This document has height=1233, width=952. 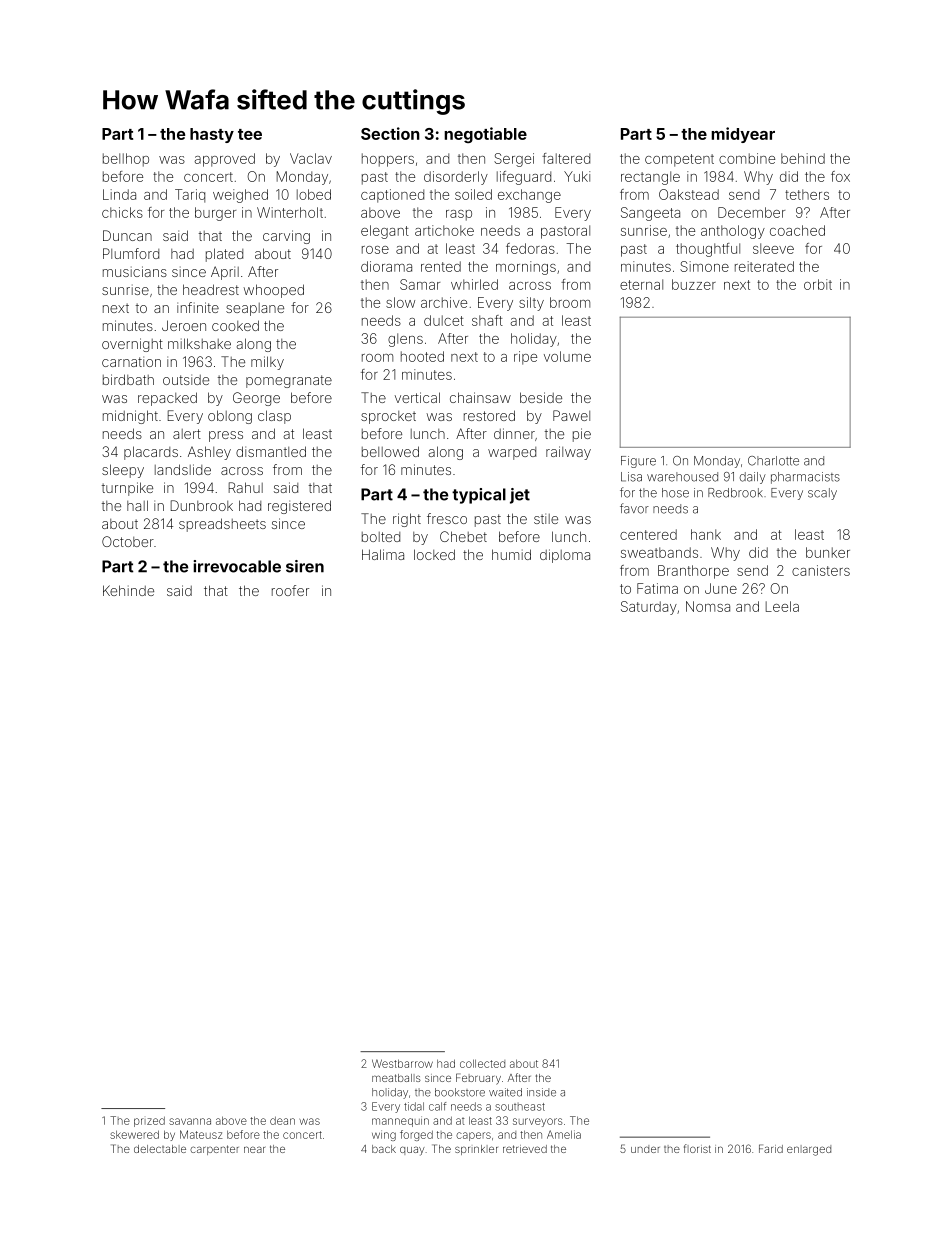 I want to click on Leela, so click(x=782, y=606).
